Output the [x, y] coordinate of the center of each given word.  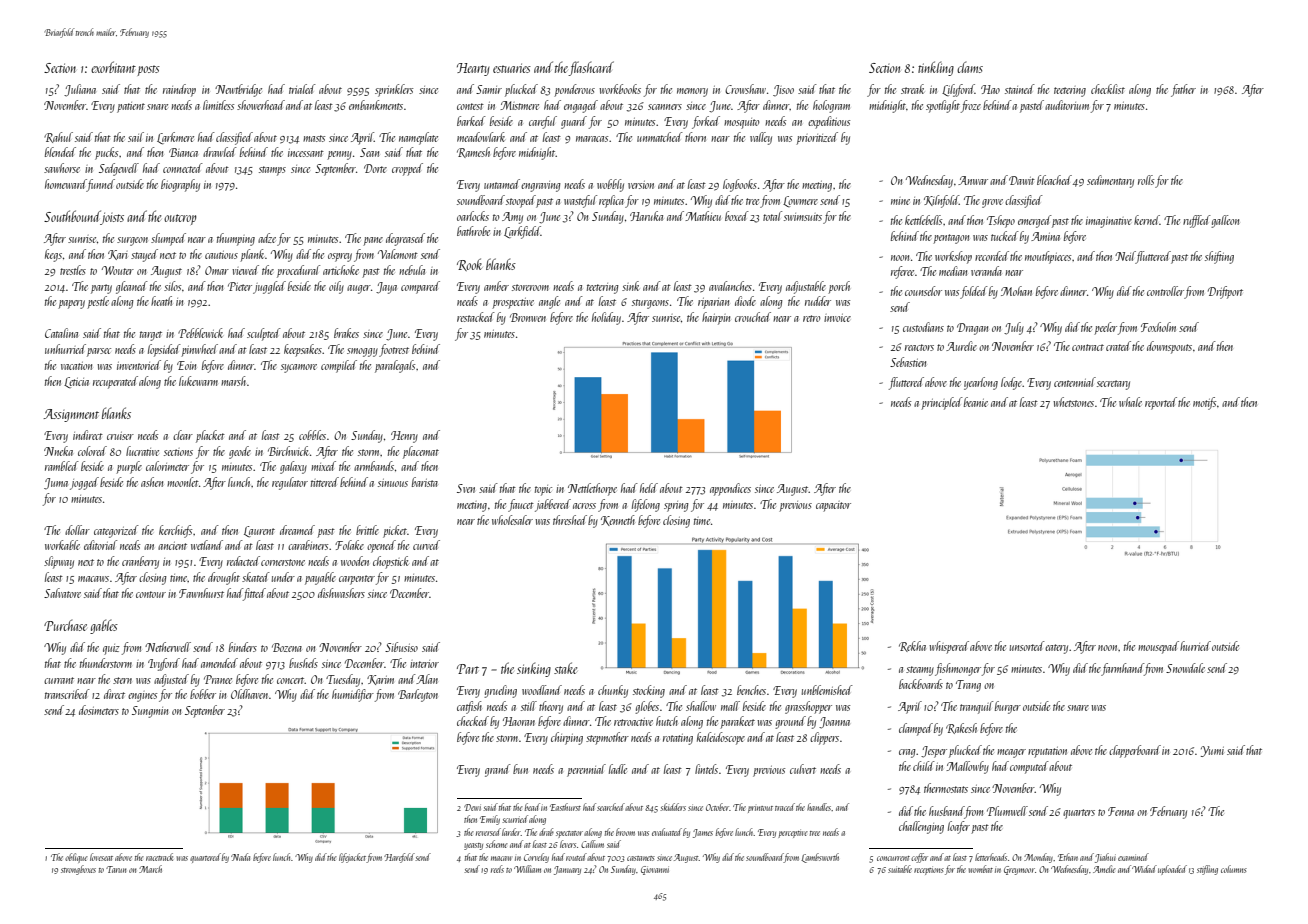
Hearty [473, 69]
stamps [272, 171]
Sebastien [908, 362]
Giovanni [655, 870]
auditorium [1067, 105]
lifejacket [353, 858]
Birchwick [288, 451]
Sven [466, 488]
